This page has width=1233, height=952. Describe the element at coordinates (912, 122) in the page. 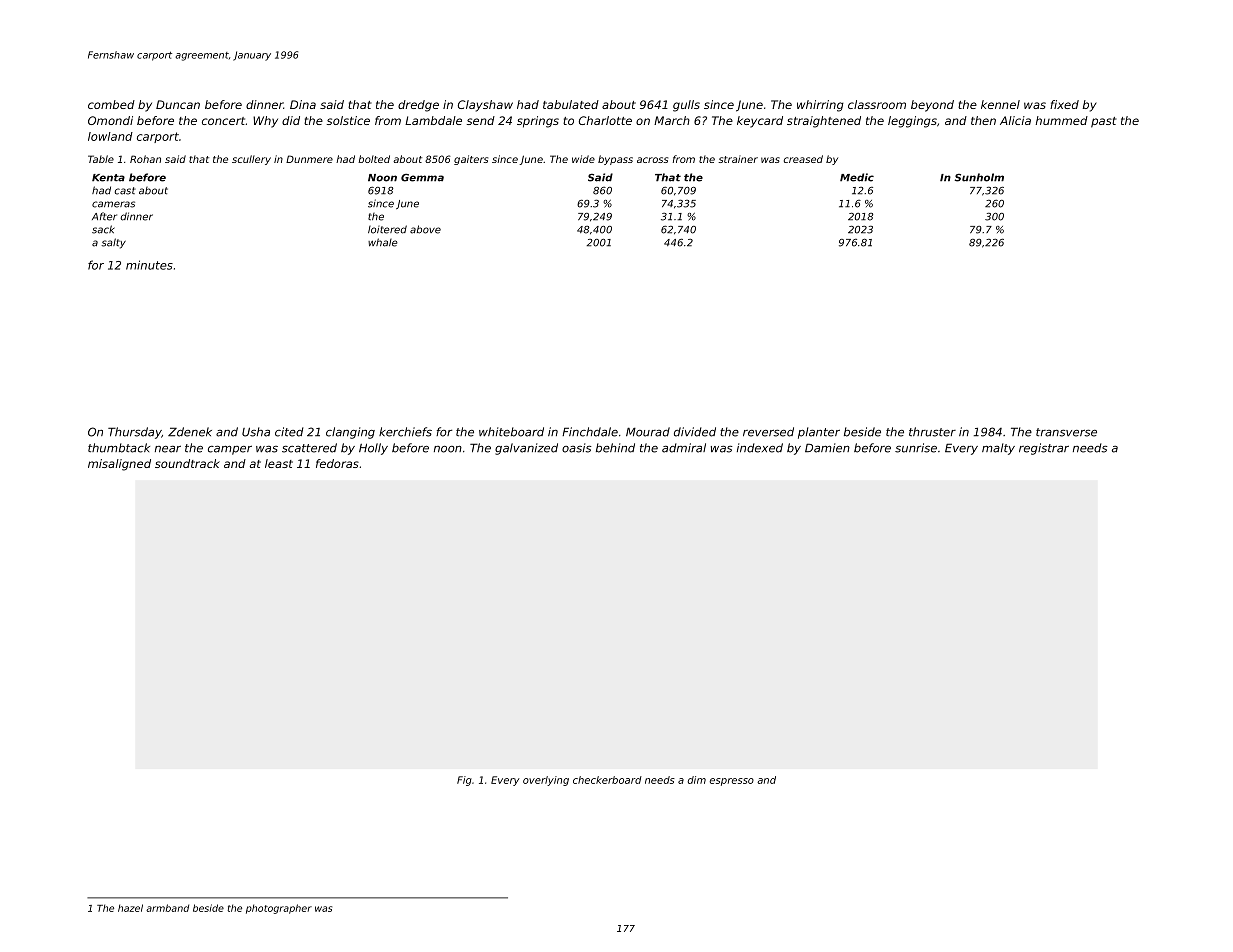

I see `leggings` at that location.
